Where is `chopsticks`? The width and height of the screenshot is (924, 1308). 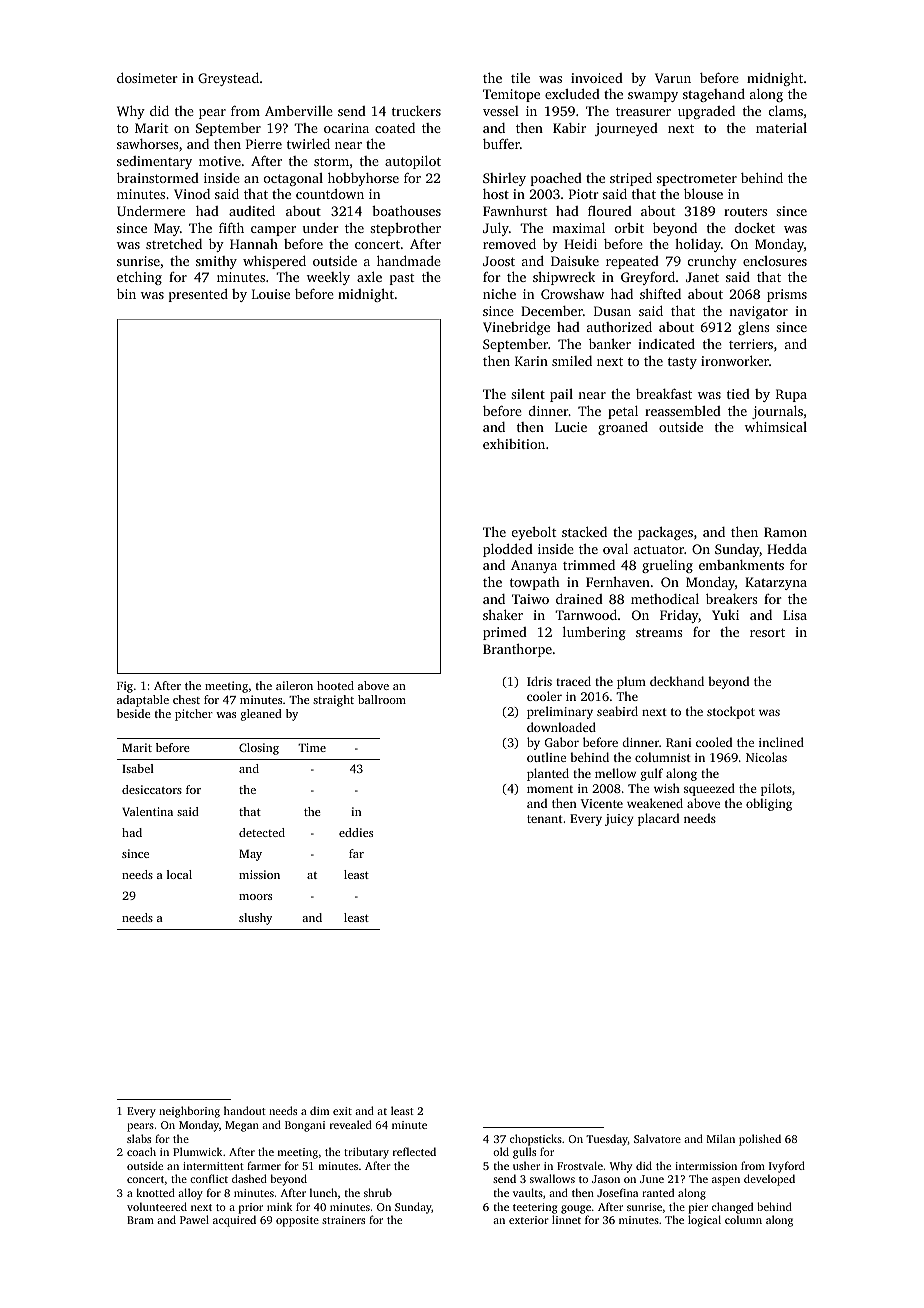
chopsticks is located at coordinates (536, 1140).
